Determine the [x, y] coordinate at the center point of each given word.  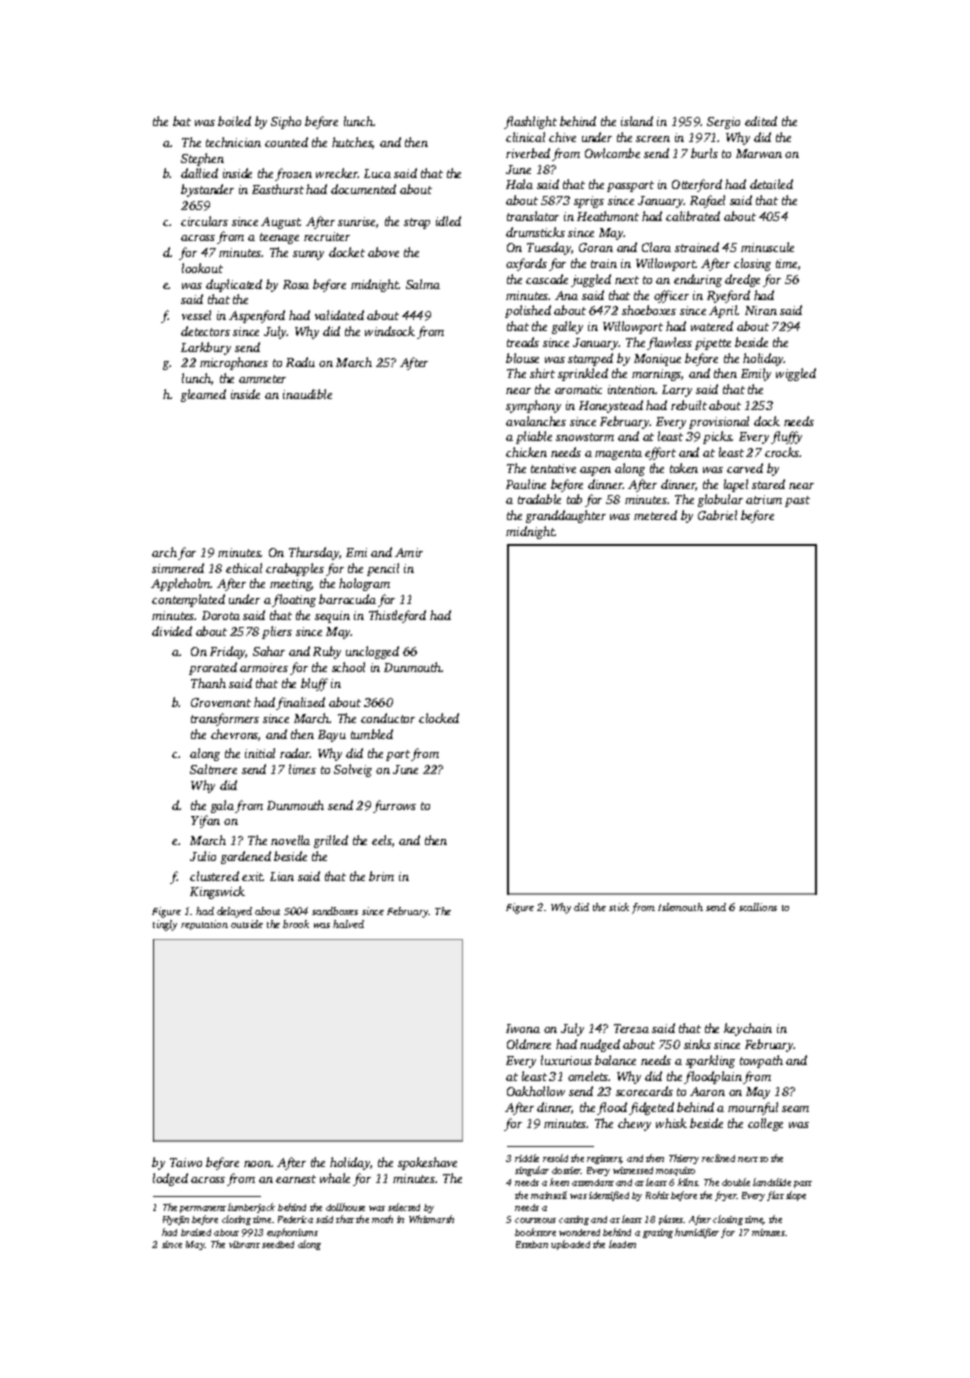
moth [382, 1219]
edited [761, 121]
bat [182, 121]
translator [533, 216]
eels [382, 840]
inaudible [307, 394]
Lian [282, 876]
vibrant [244, 1244]
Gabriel [717, 515]
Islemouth [680, 907]
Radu [300, 362]
